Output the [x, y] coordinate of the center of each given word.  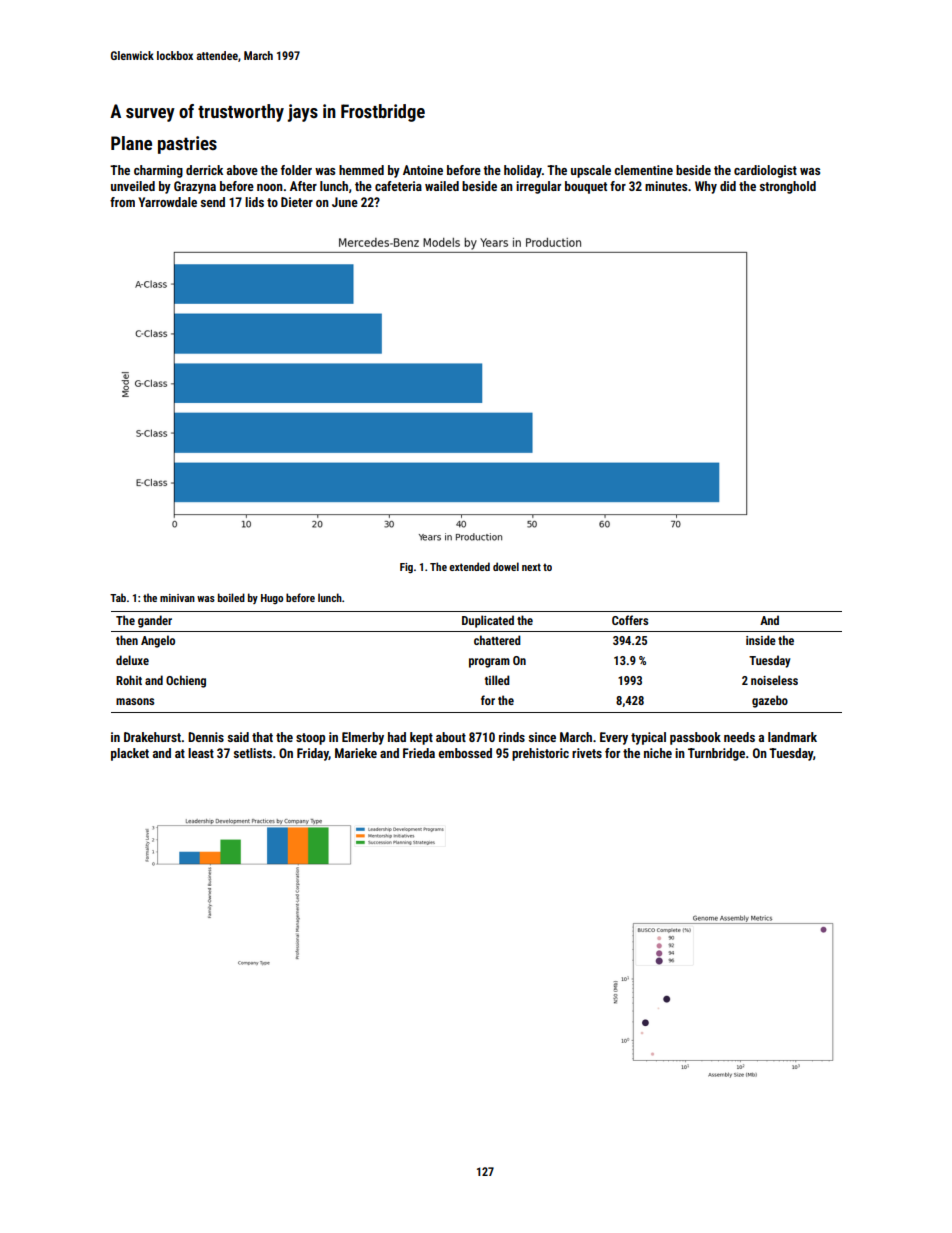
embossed [465, 753]
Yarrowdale [167, 202]
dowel [506, 566]
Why [706, 187]
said [238, 737]
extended [469, 566]
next [531, 567]
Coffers [630, 620]
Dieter [297, 202]
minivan [177, 598]
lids [254, 202]
